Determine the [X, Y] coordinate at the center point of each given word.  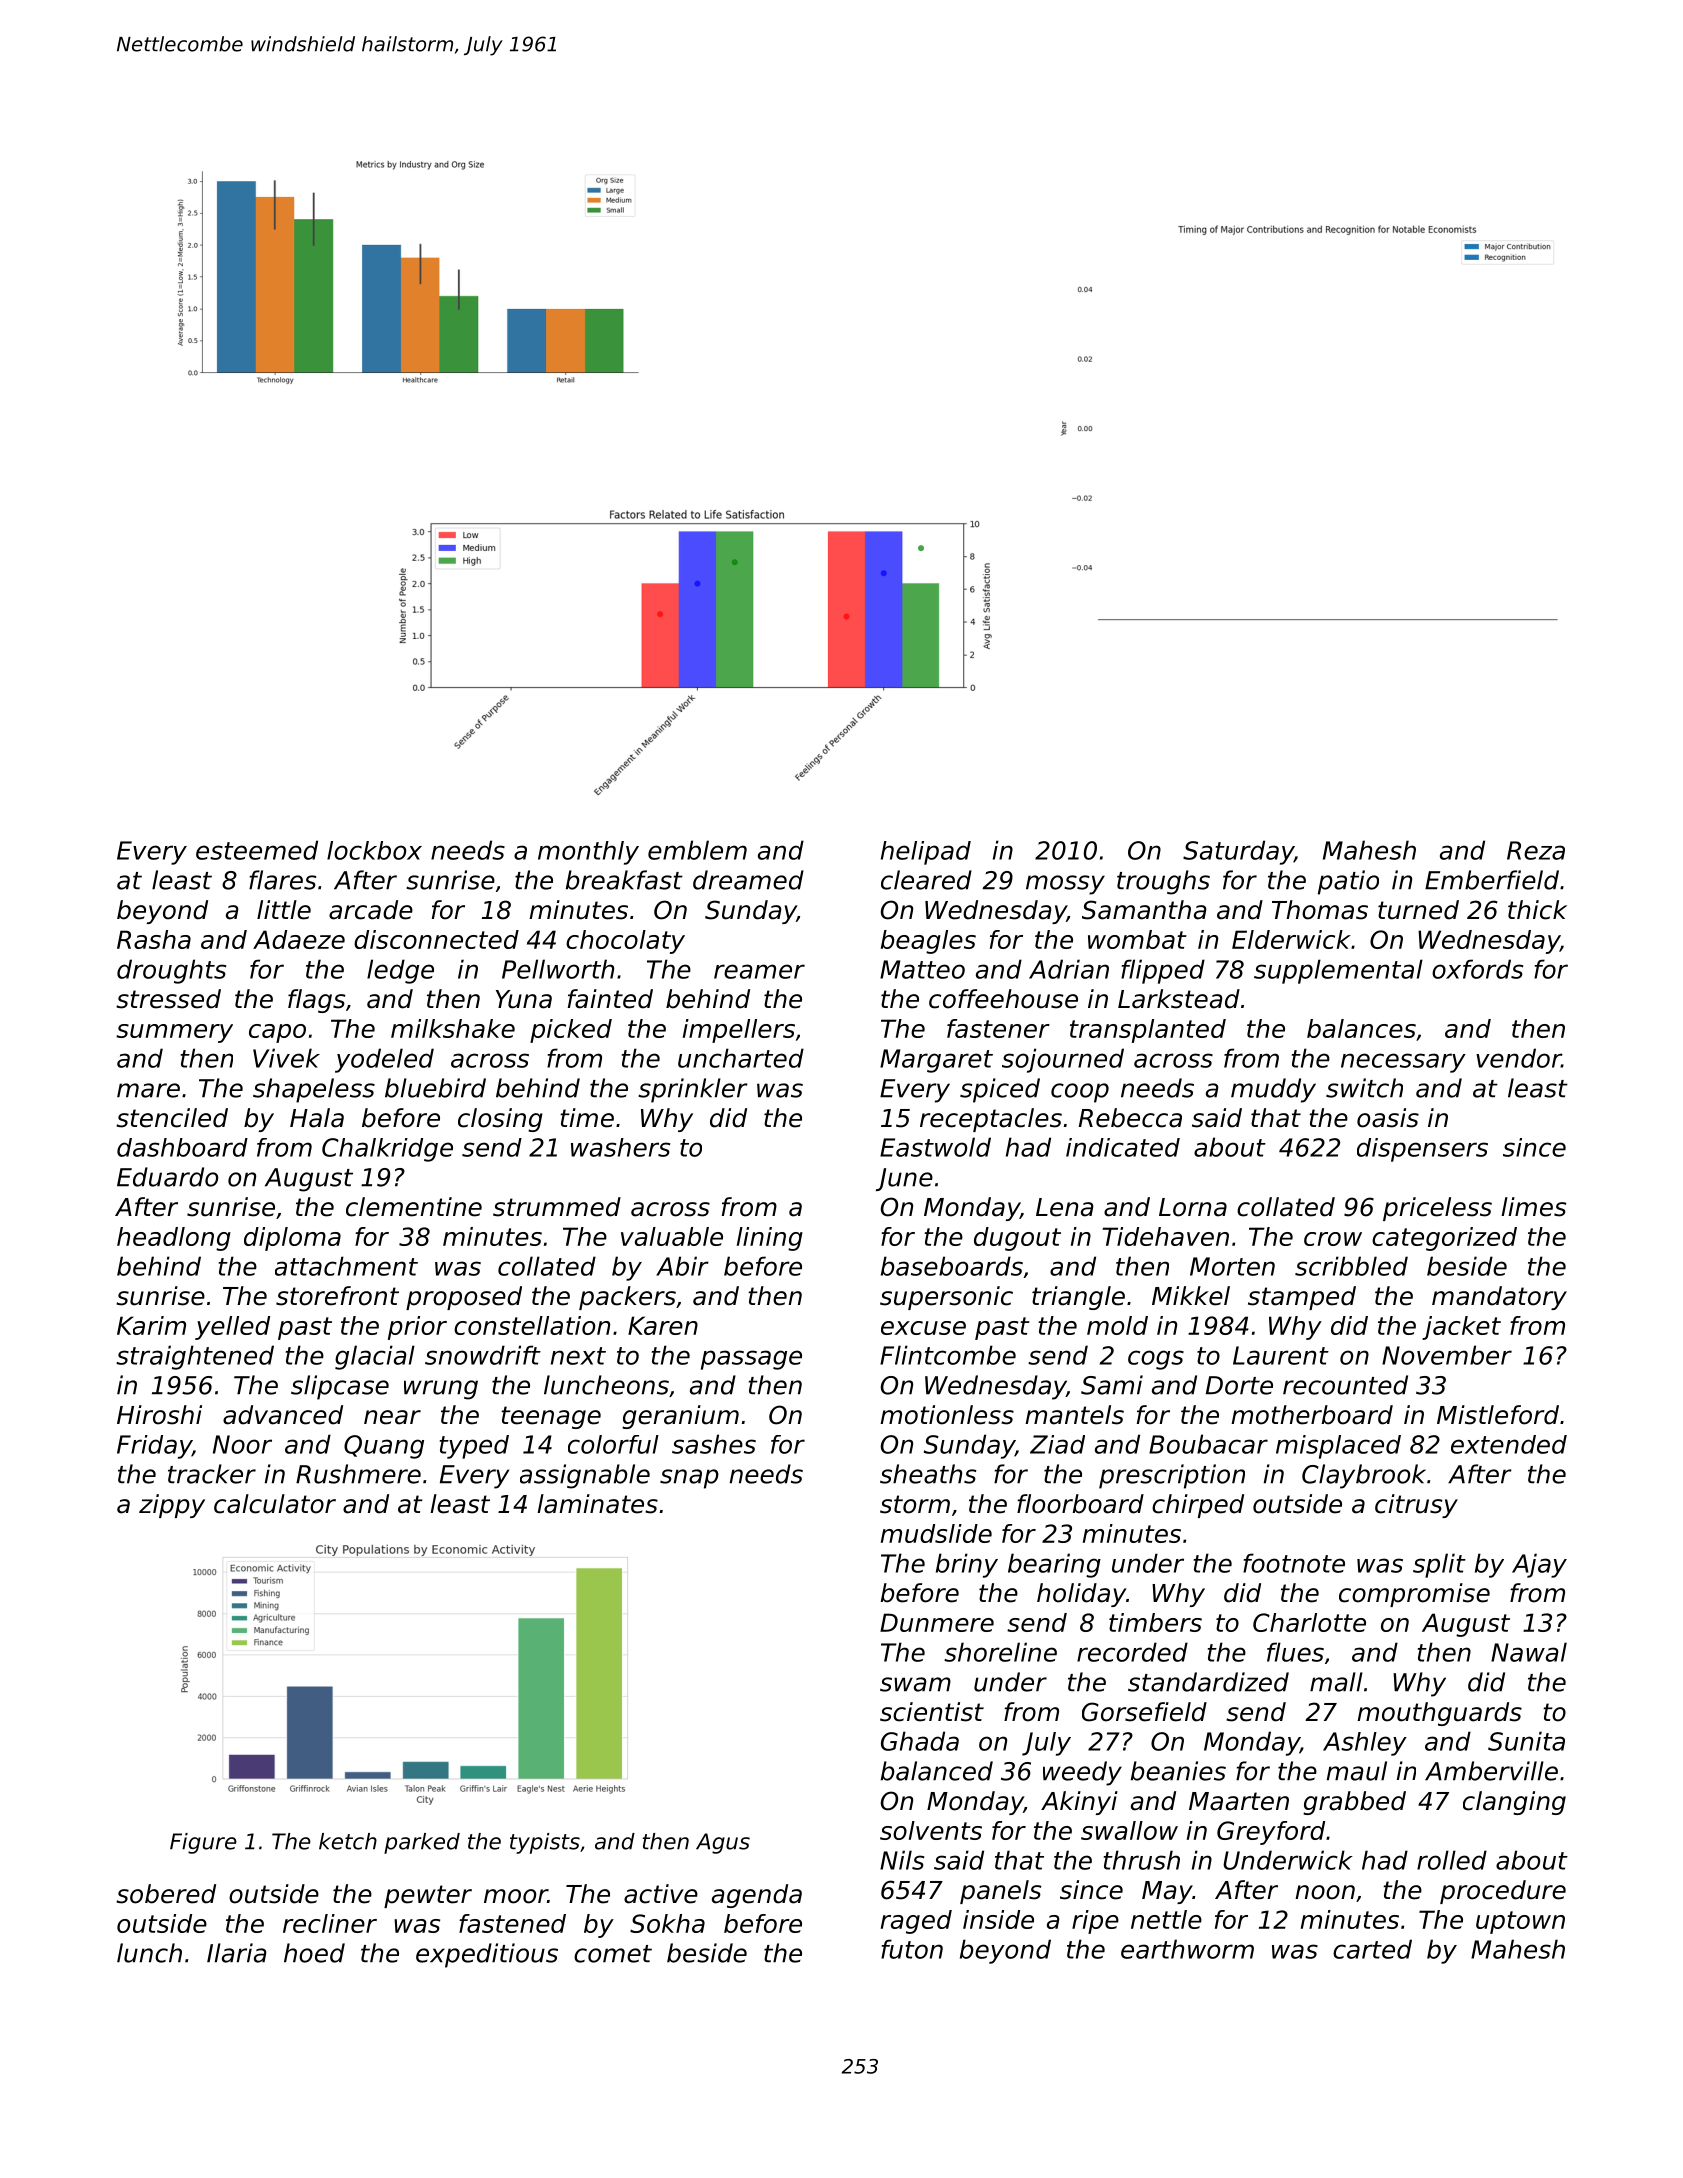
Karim [151, 1325]
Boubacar [1208, 1444]
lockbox [374, 850]
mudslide [936, 1533]
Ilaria [237, 1953]
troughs [1163, 882]
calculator [275, 1504]
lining [770, 1239]
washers [620, 1147]
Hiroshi [159, 1415]
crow [1333, 1239]
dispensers [1422, 1150]
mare [148, 1090]
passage [751, 1360]
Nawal [1529, 1652]
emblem [697, 850]
